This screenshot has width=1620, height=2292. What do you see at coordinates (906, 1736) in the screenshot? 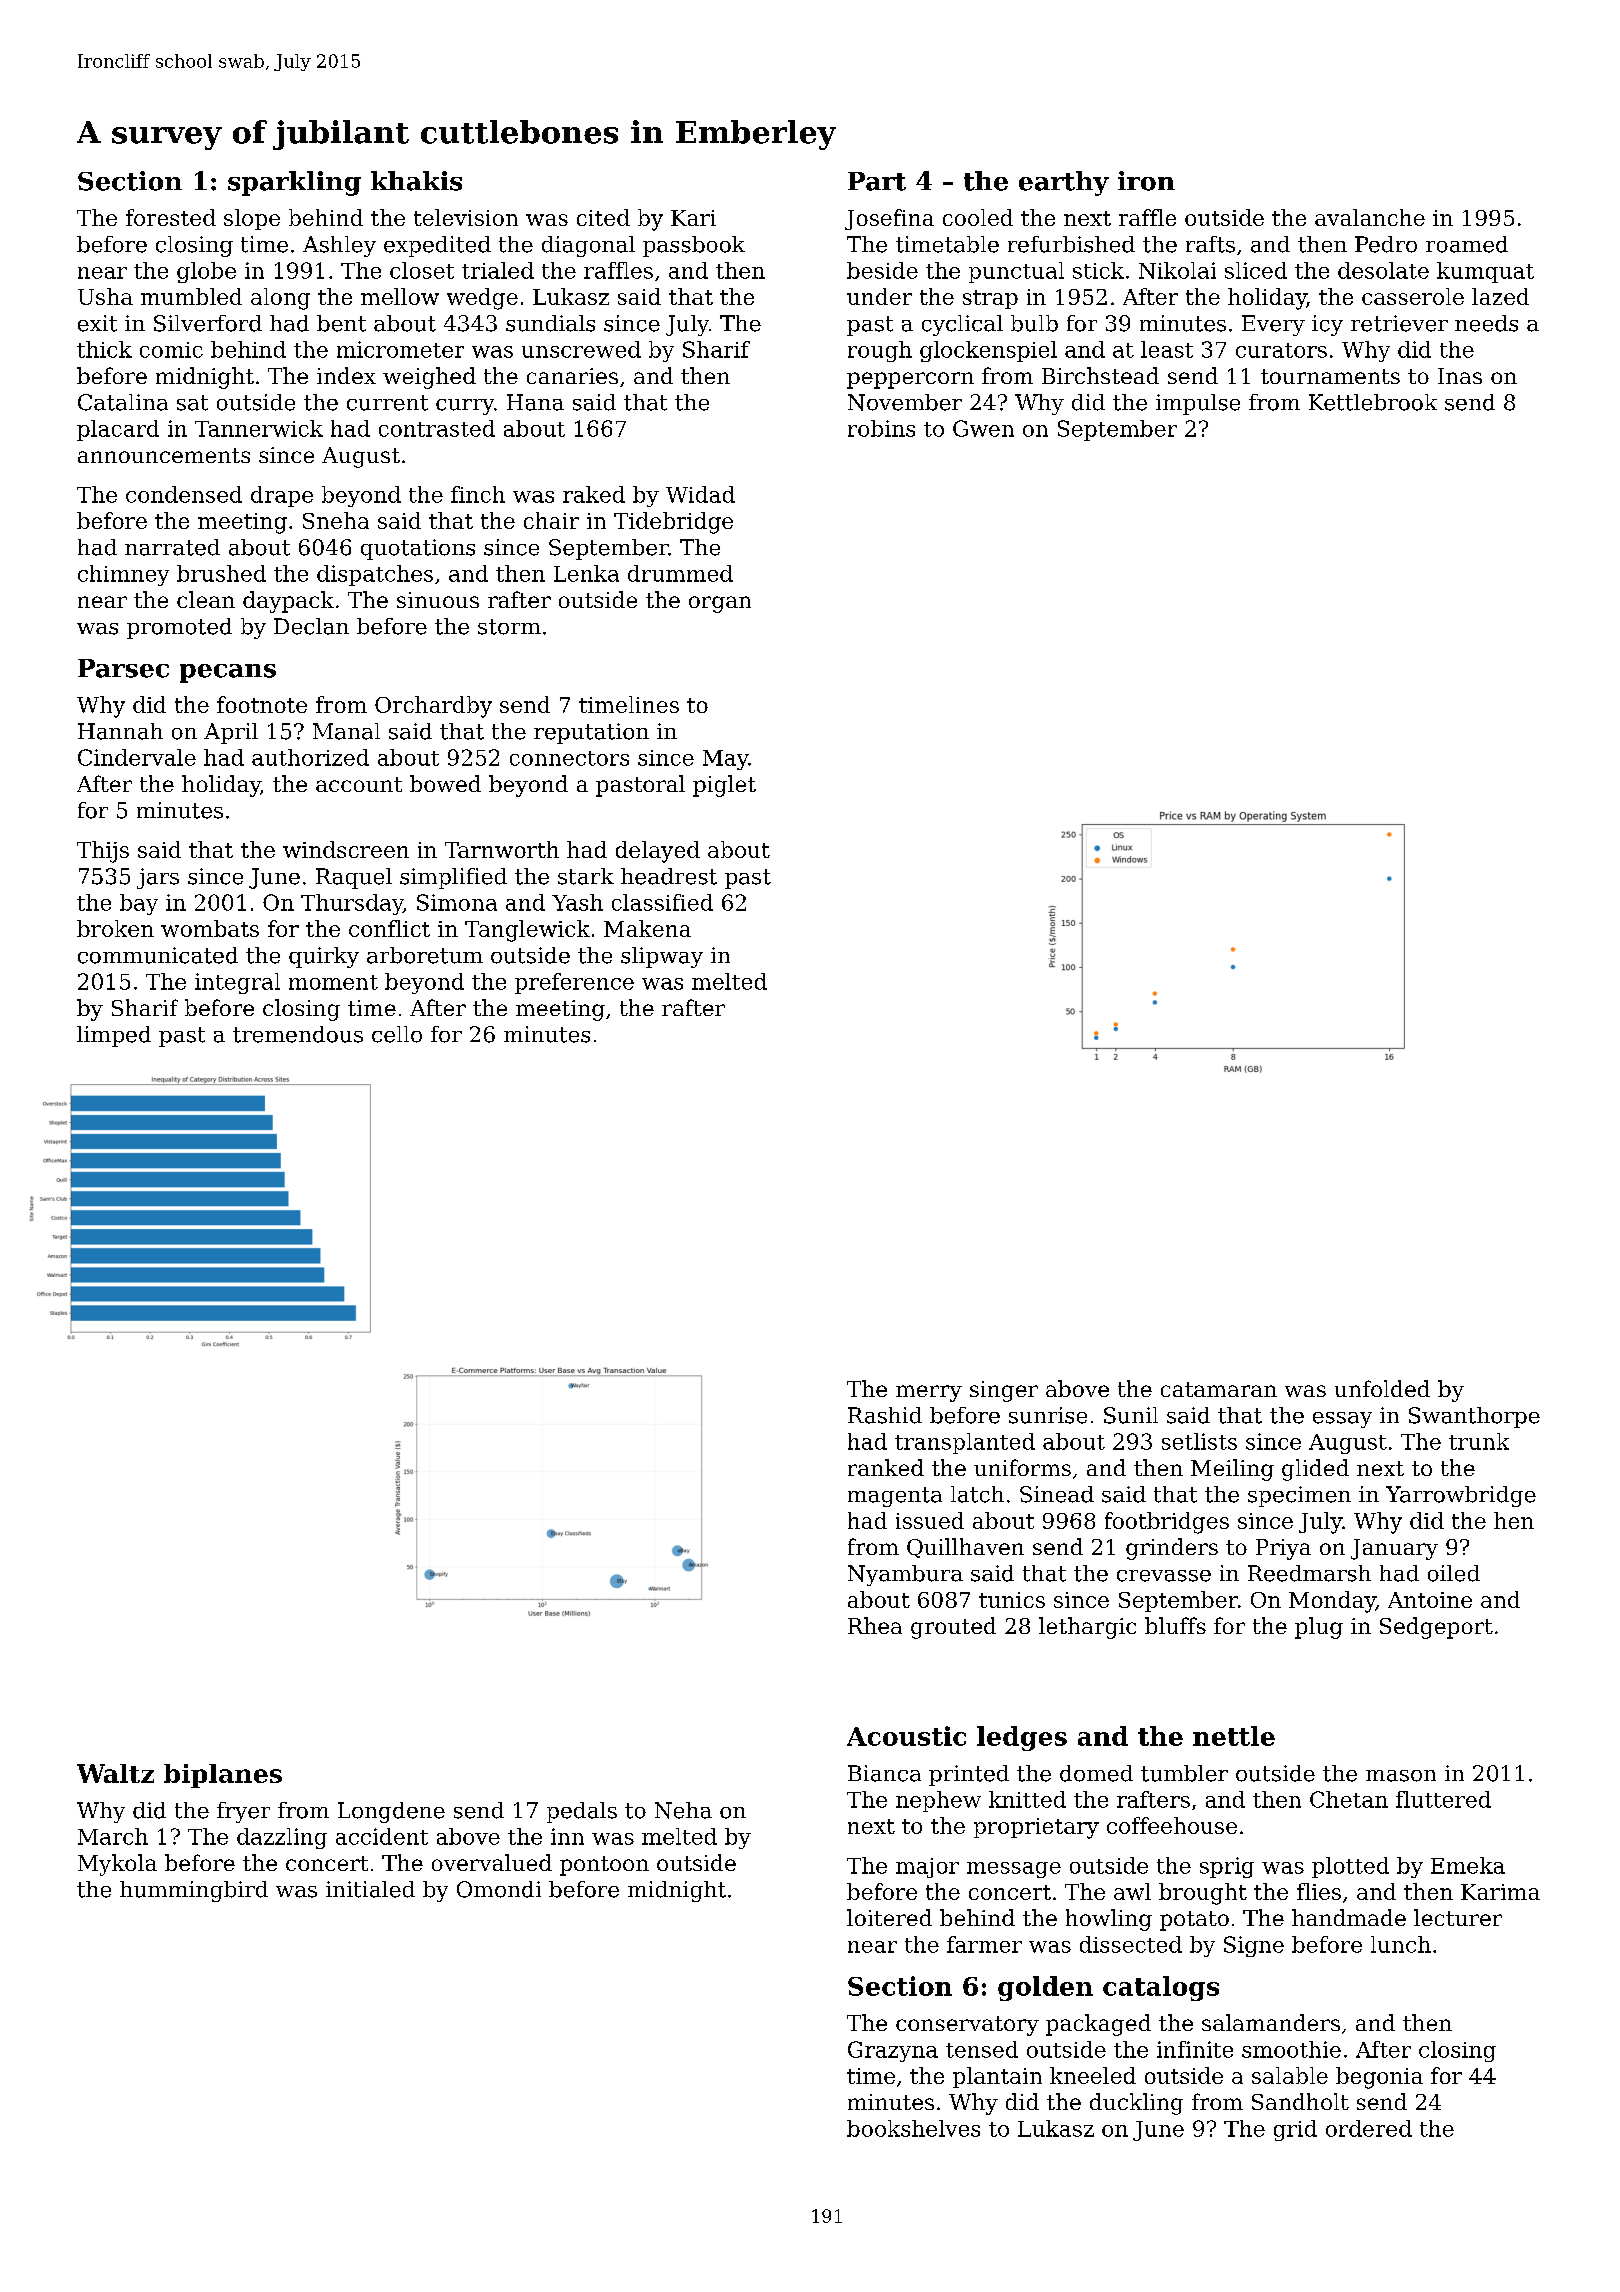
I see `Acoustic` at bounding box center [906, 1736].
